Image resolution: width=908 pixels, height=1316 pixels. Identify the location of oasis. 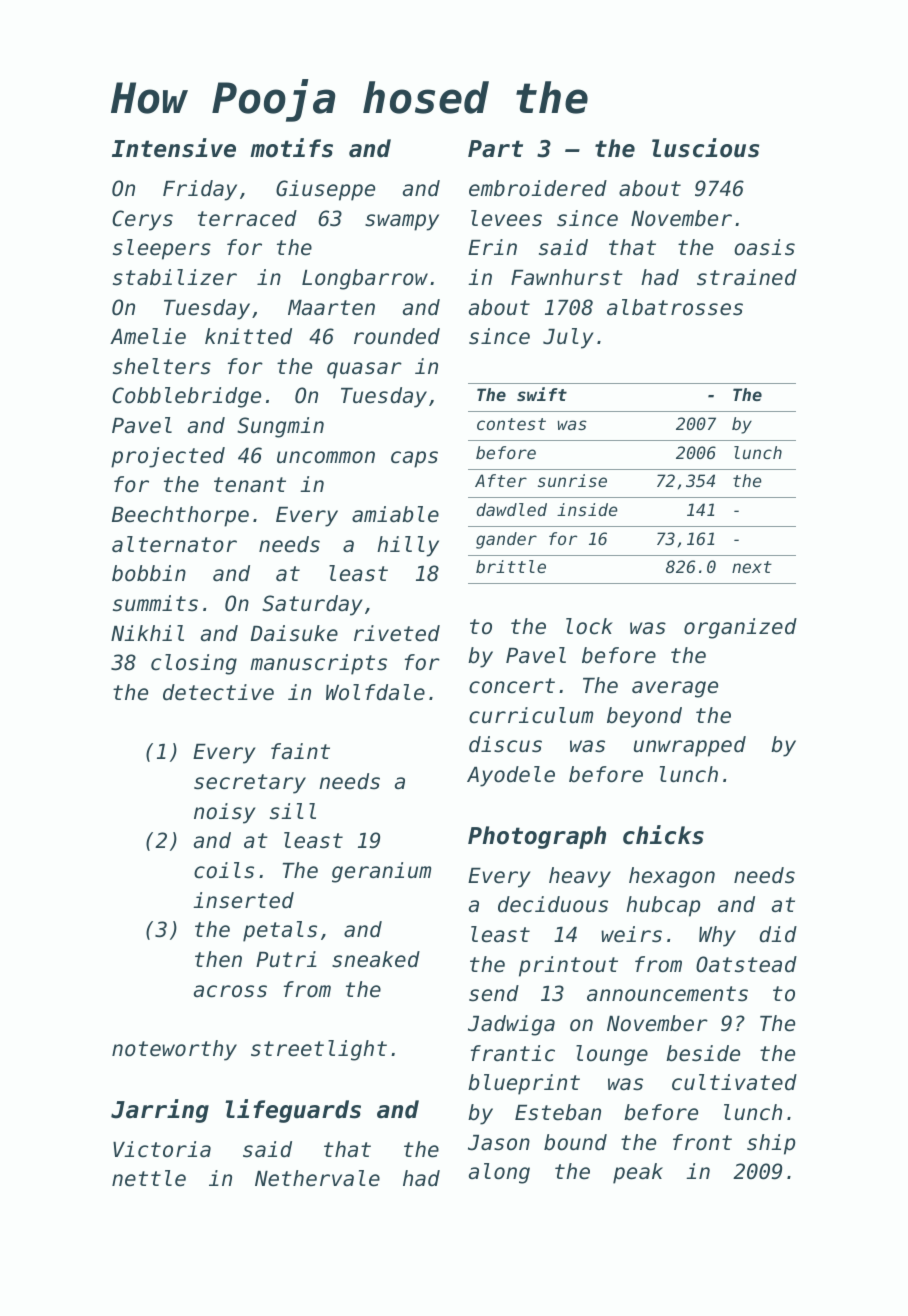
(764, 247).
